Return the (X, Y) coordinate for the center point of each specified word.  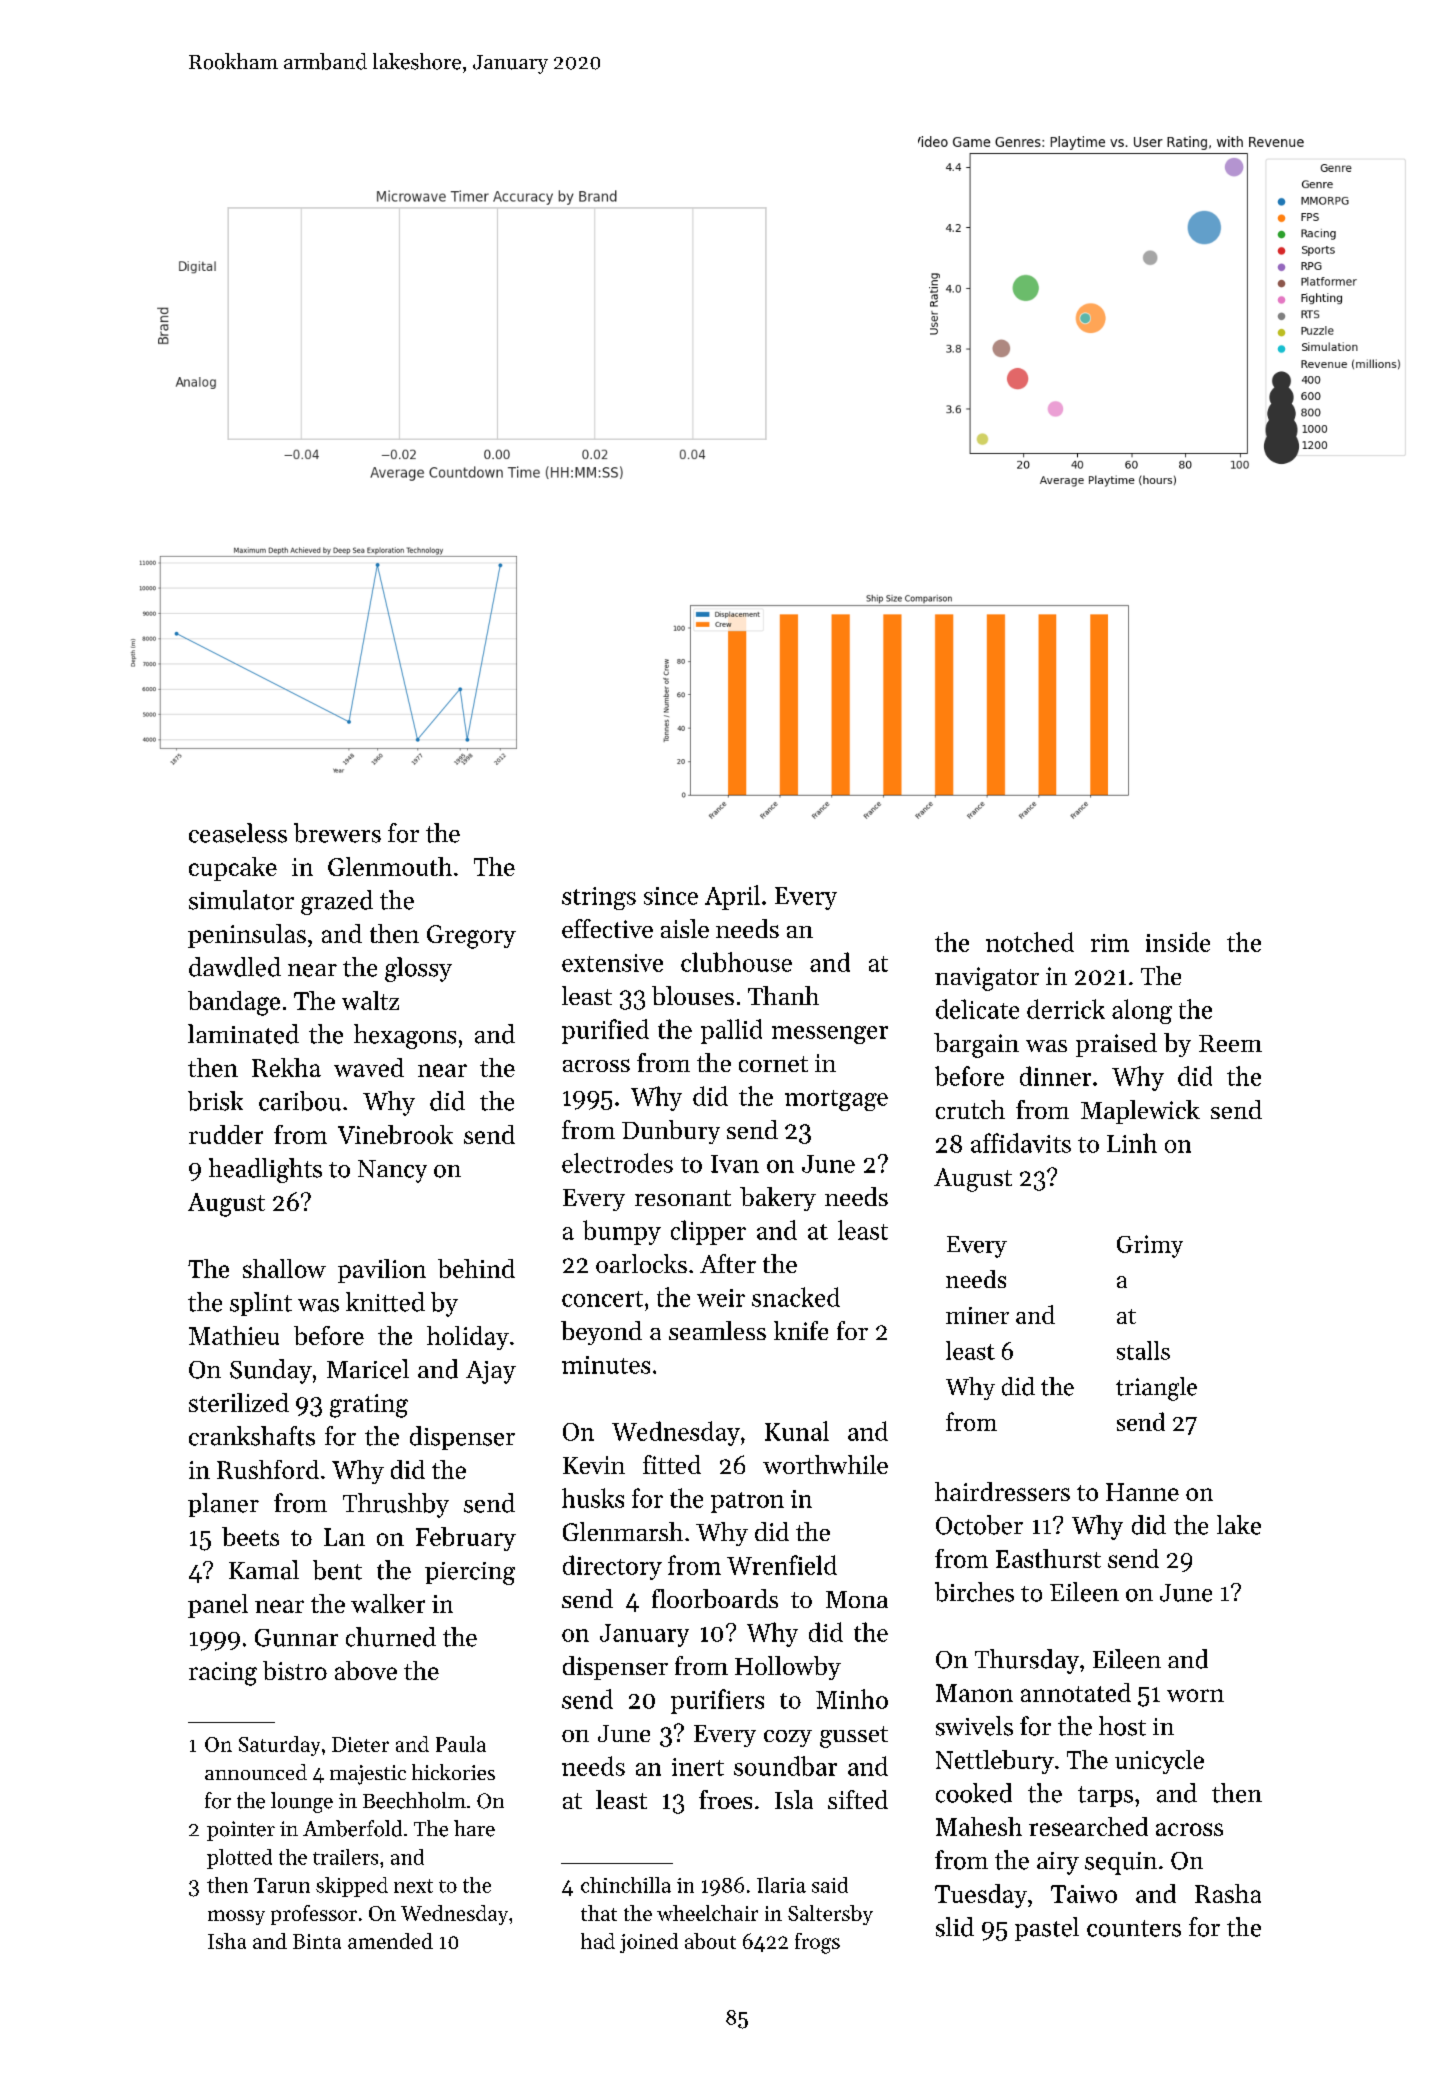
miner (977, 1315)
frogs (817, 1943)
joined (649, 1943)
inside (1178, 942)
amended (390, 1941)
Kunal (797, 1431)
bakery (778, 1199)
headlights (265, 1170)
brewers (337, 833)
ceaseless (238, 833)
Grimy (1150, 1246)
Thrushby (396, 1505)
